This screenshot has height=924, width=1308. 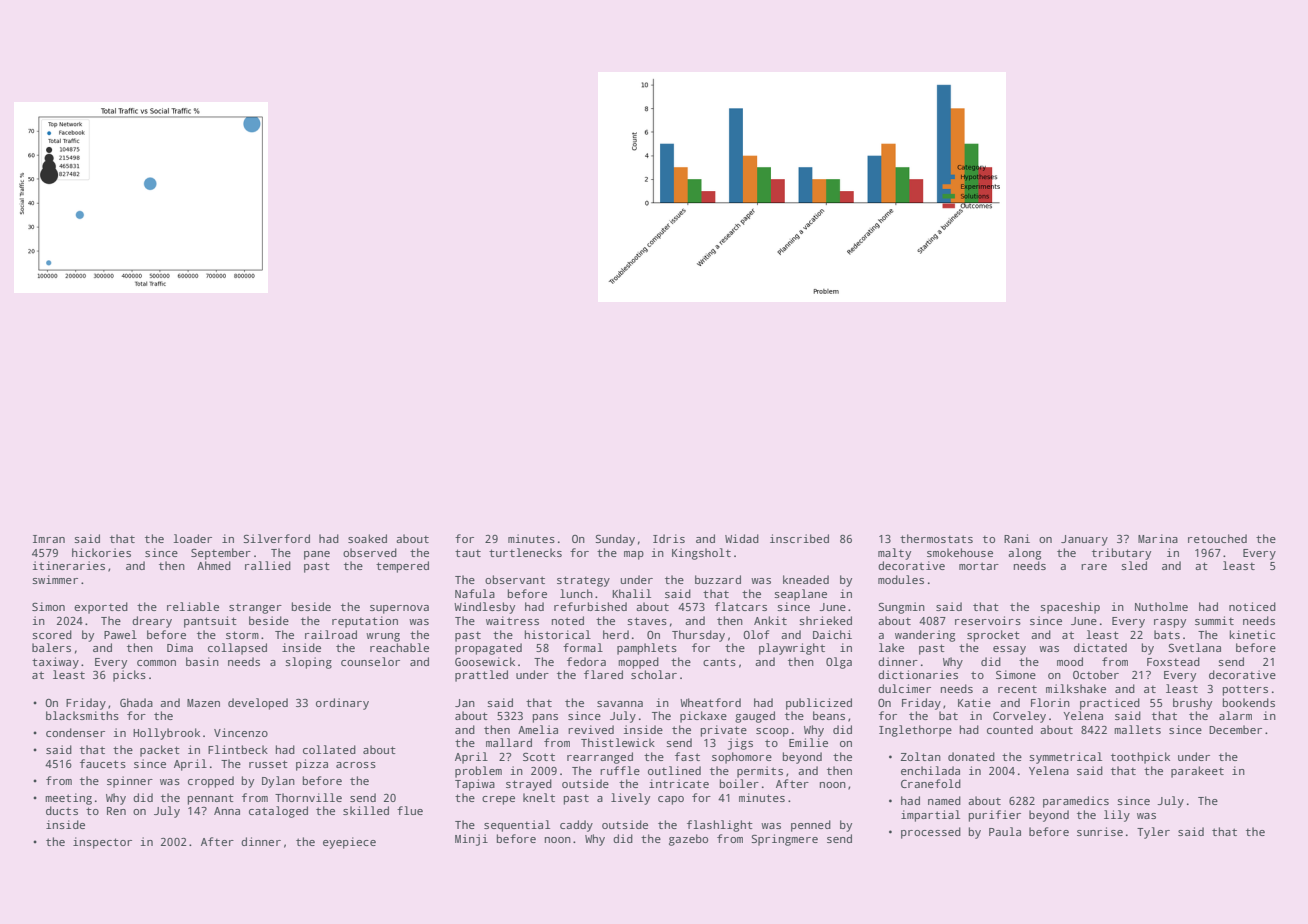 I want to click on inscribed, so click(x=799, y=538).
